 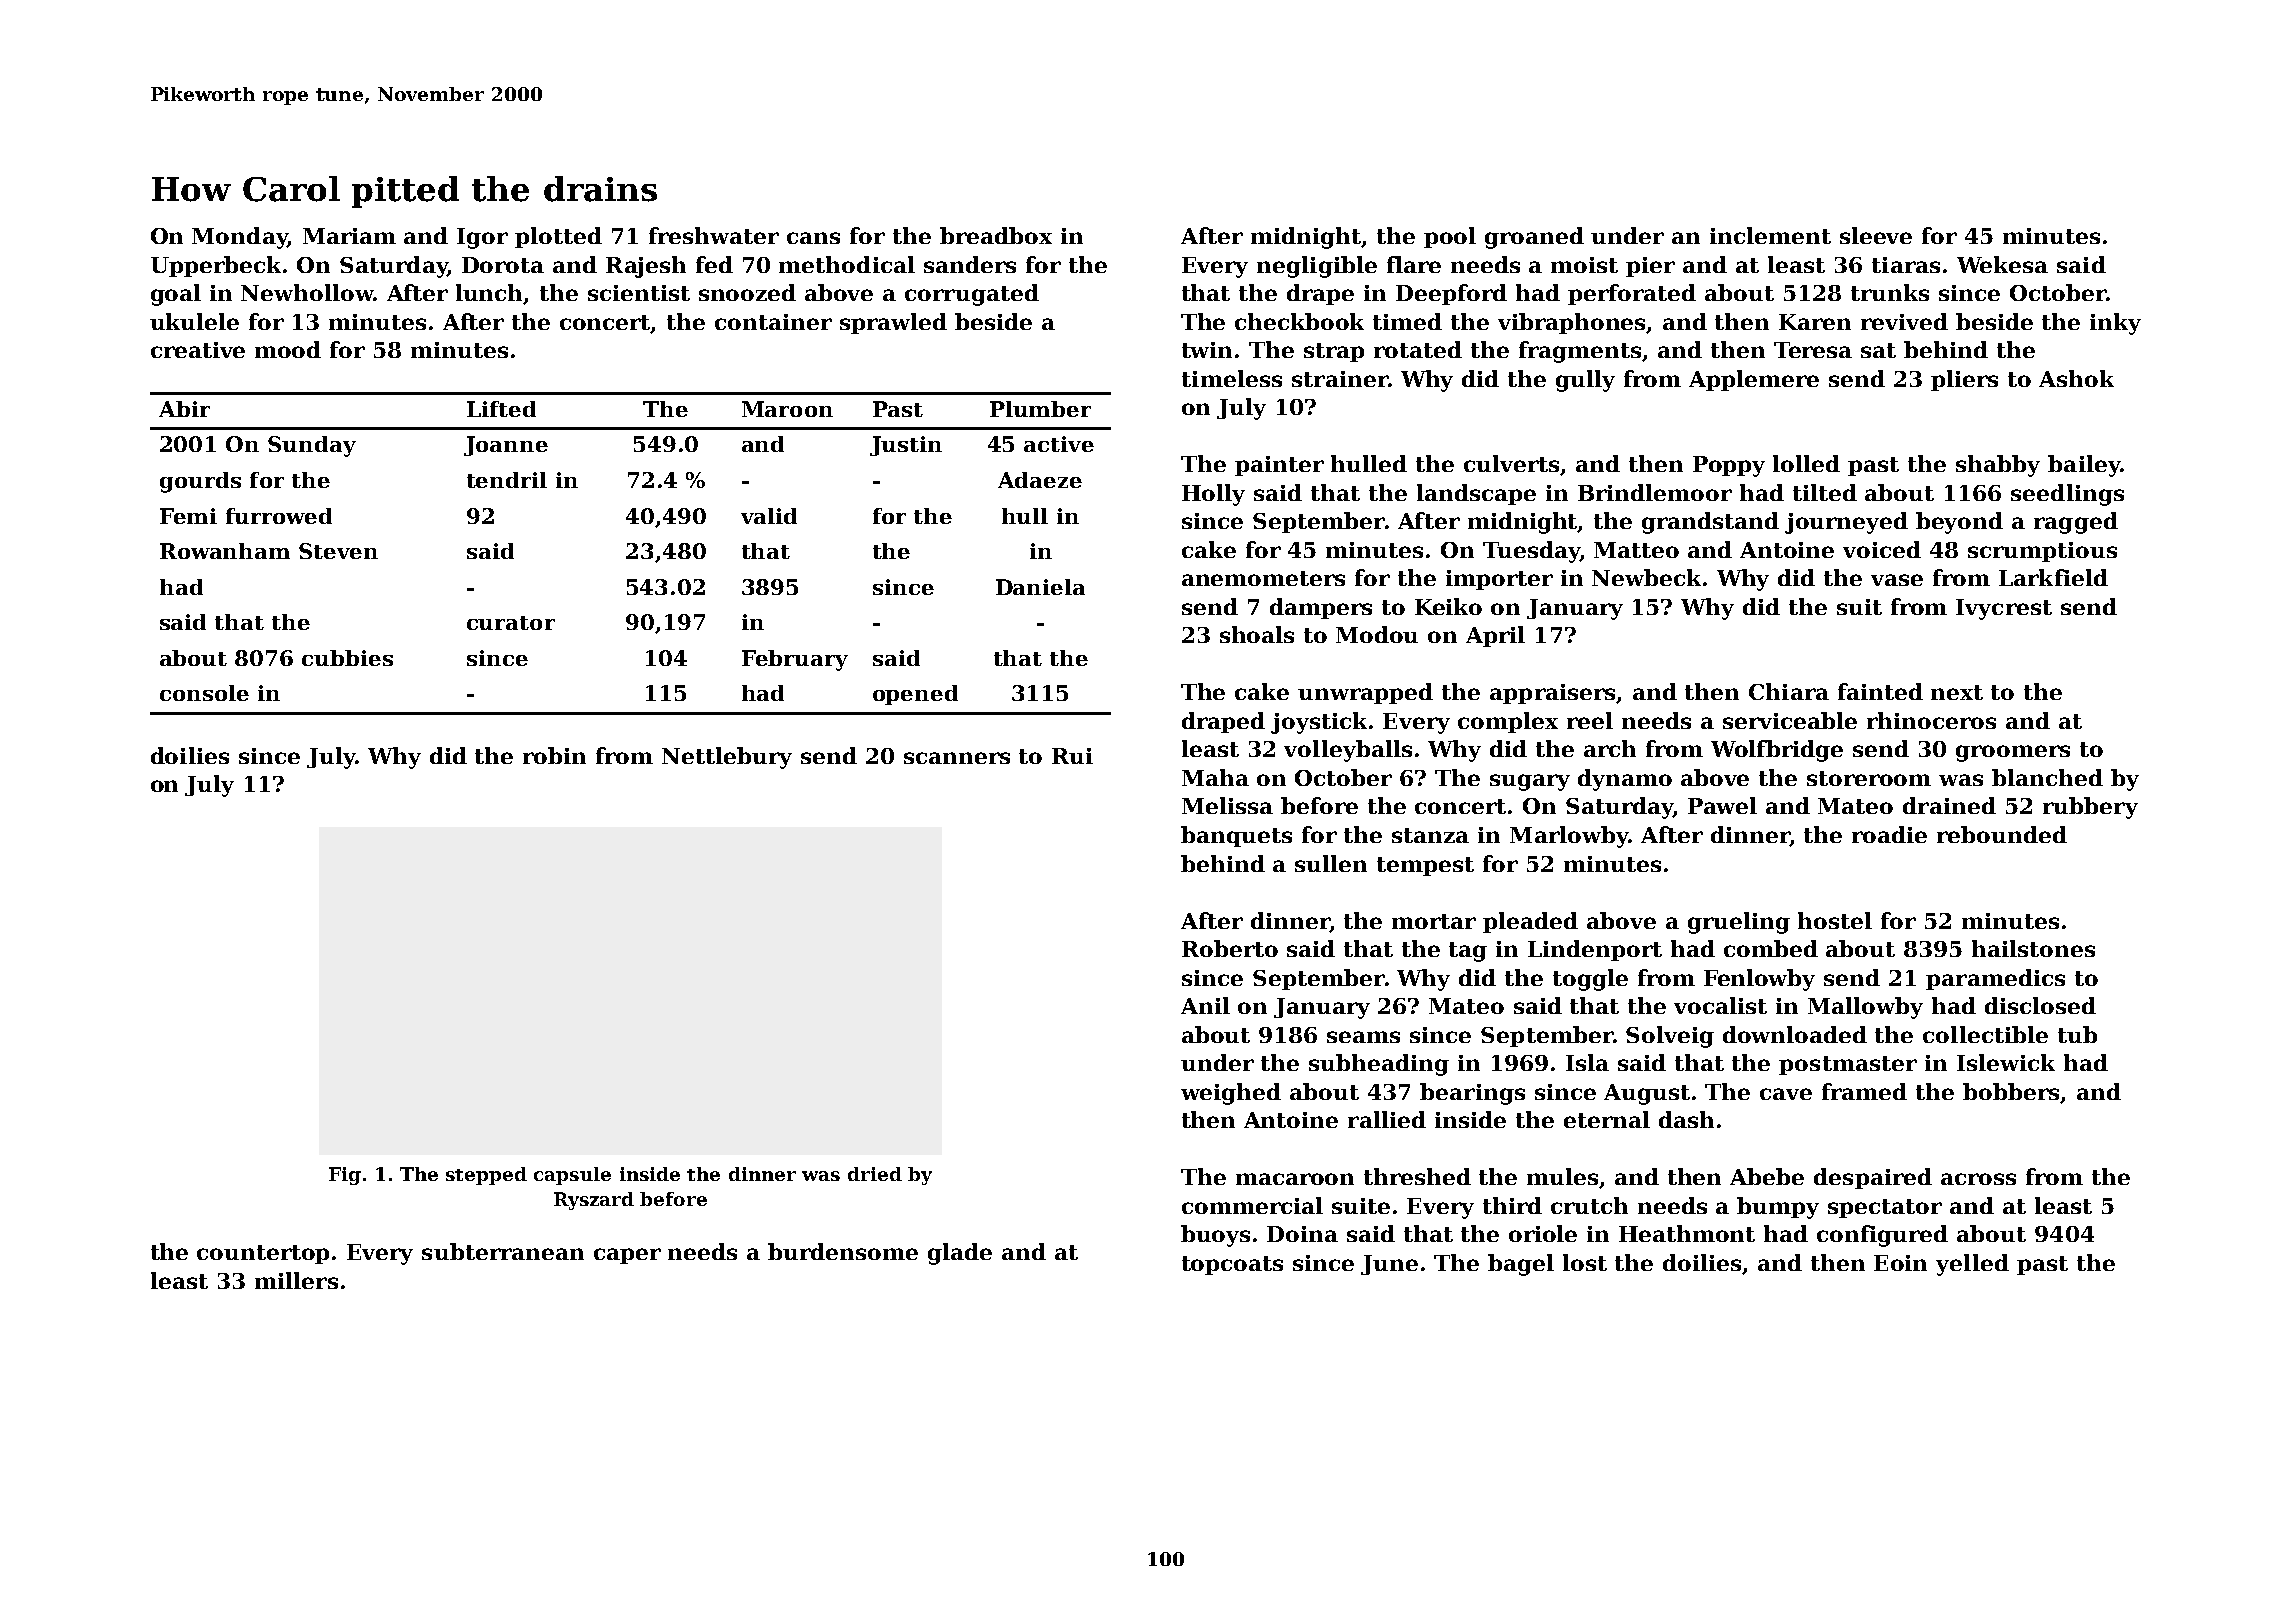 I want to click on opened, so click(x=915, y=695).
